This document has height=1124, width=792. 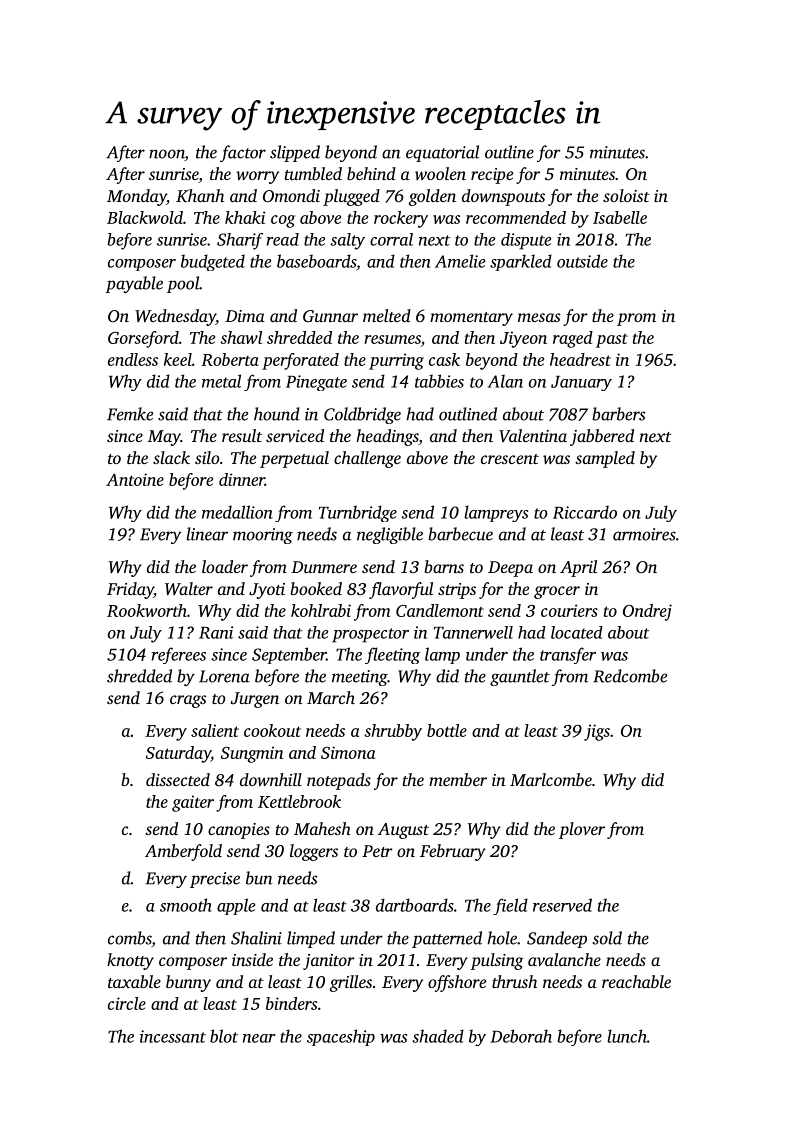 I want to click on blot, so click(x=224, y=1036).
